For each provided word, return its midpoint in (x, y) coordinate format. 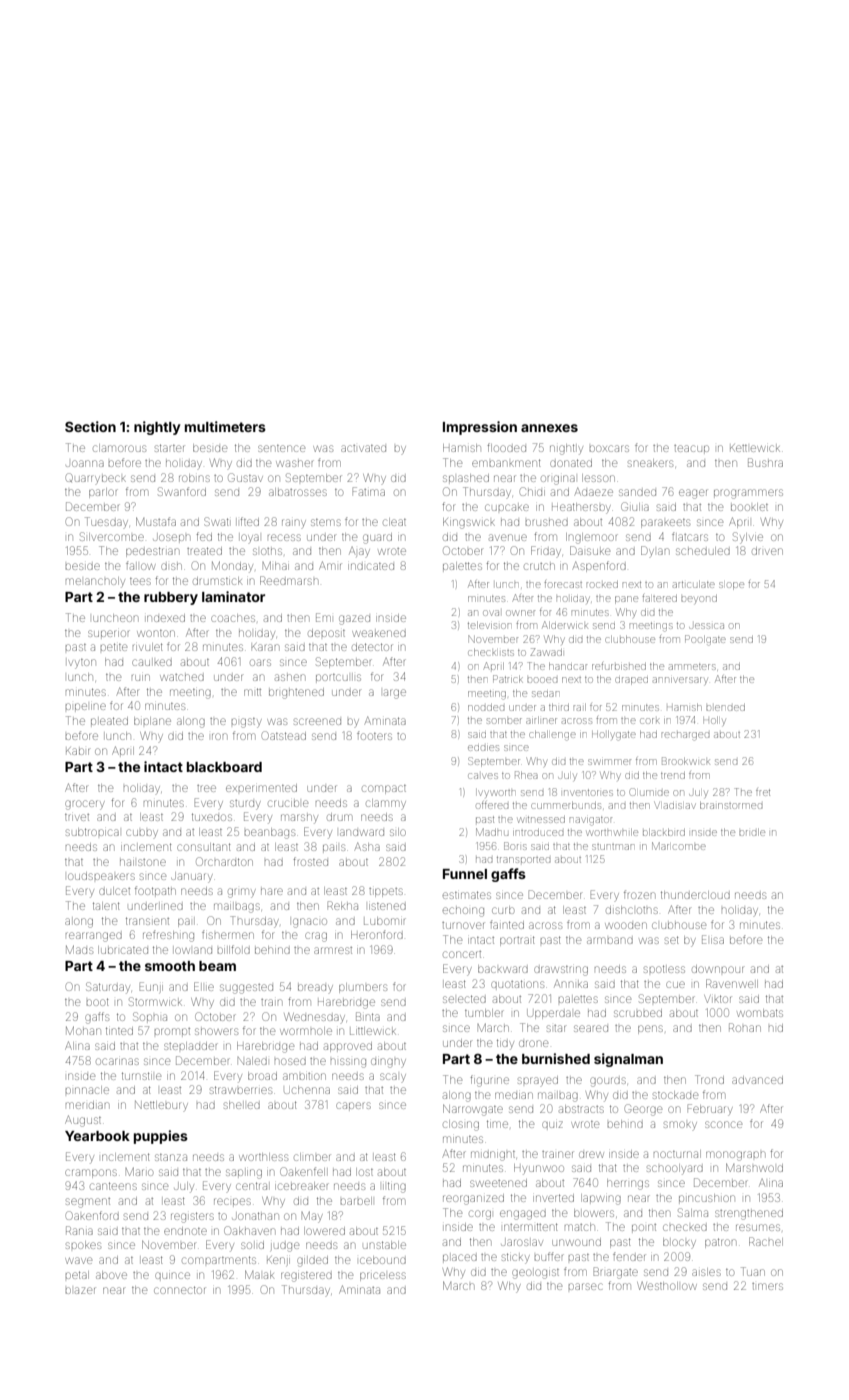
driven (767, 551)
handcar (568, 666)
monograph (735, 1156)
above (111, 1275)
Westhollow (667, 1286)
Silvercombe (112, 536)
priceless (383, 1276)
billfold (234, 949)
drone (533, 1043)
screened (317, 721)
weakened (379, 633)
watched (182, 677)
